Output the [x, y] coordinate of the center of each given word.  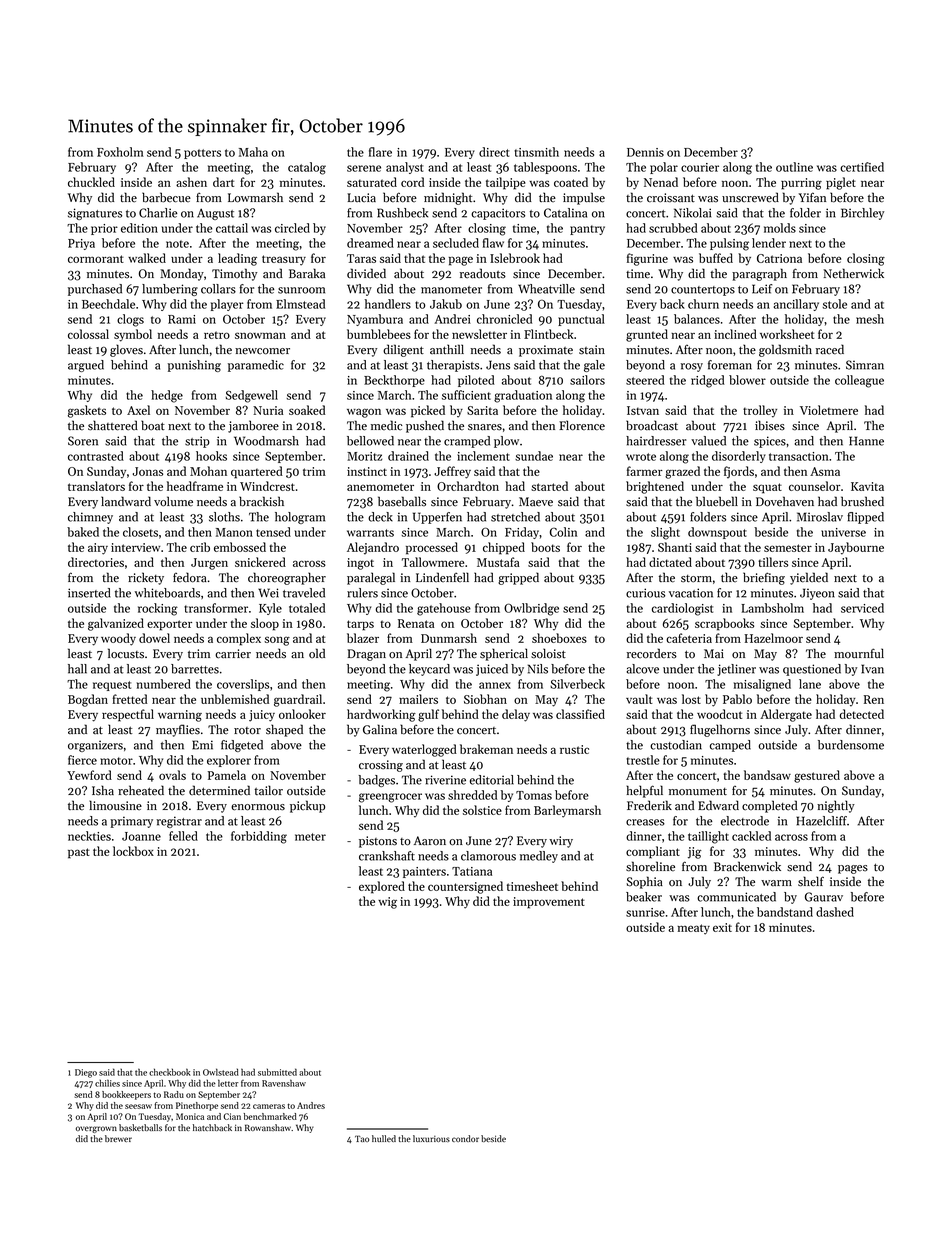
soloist [548, 653]
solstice [482, 810]
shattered [113, 425]
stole [835, 304]
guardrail [298, 700]
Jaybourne [856, 548]
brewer [118, 1138]
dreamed [370, 243]
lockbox [133, 851]
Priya [81, 244]
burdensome [851, 745]
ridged [708, 381]
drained [408, 456]
